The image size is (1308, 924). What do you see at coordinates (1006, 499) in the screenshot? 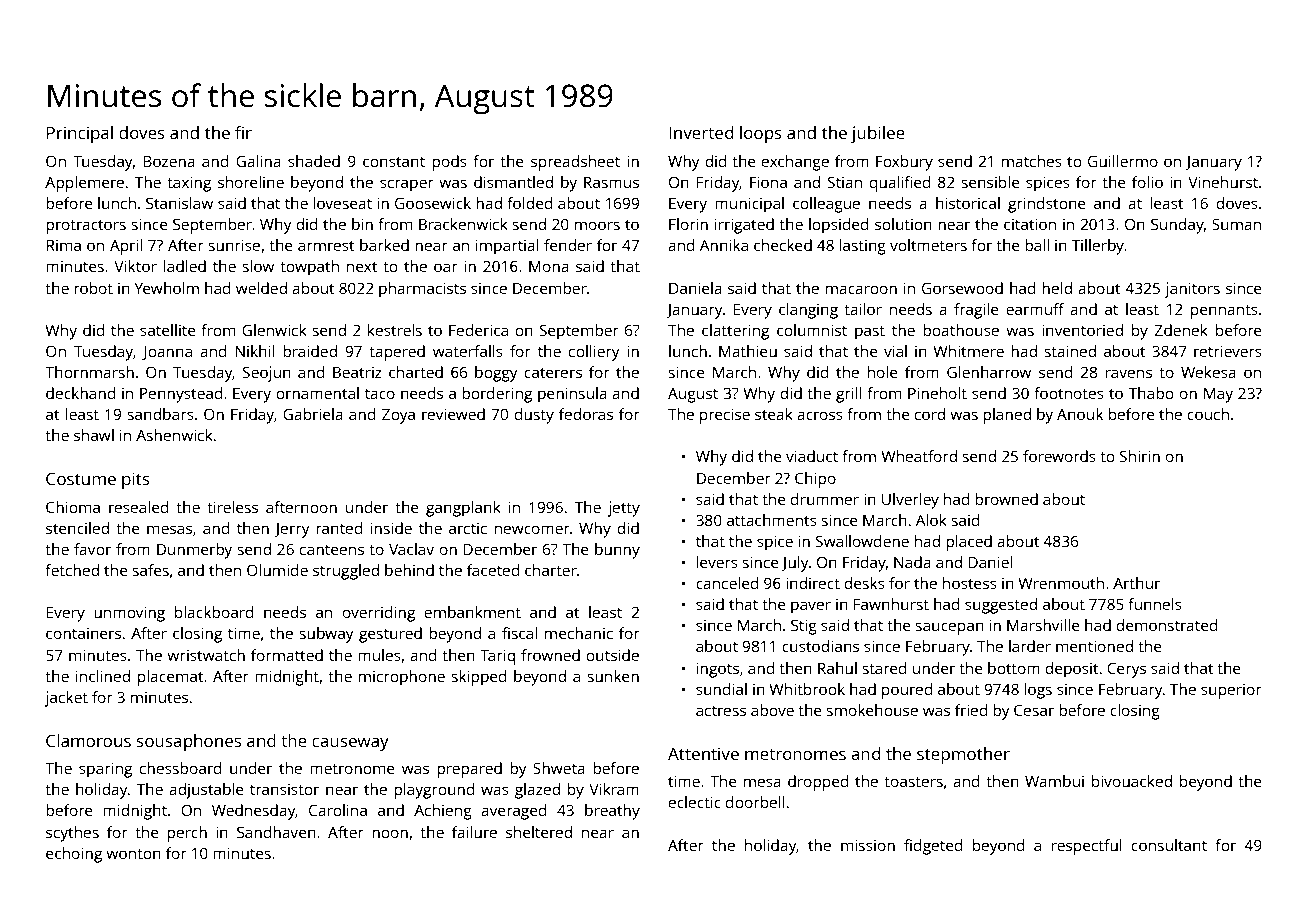
I see `browned` at bounding box center [1006, 499].
